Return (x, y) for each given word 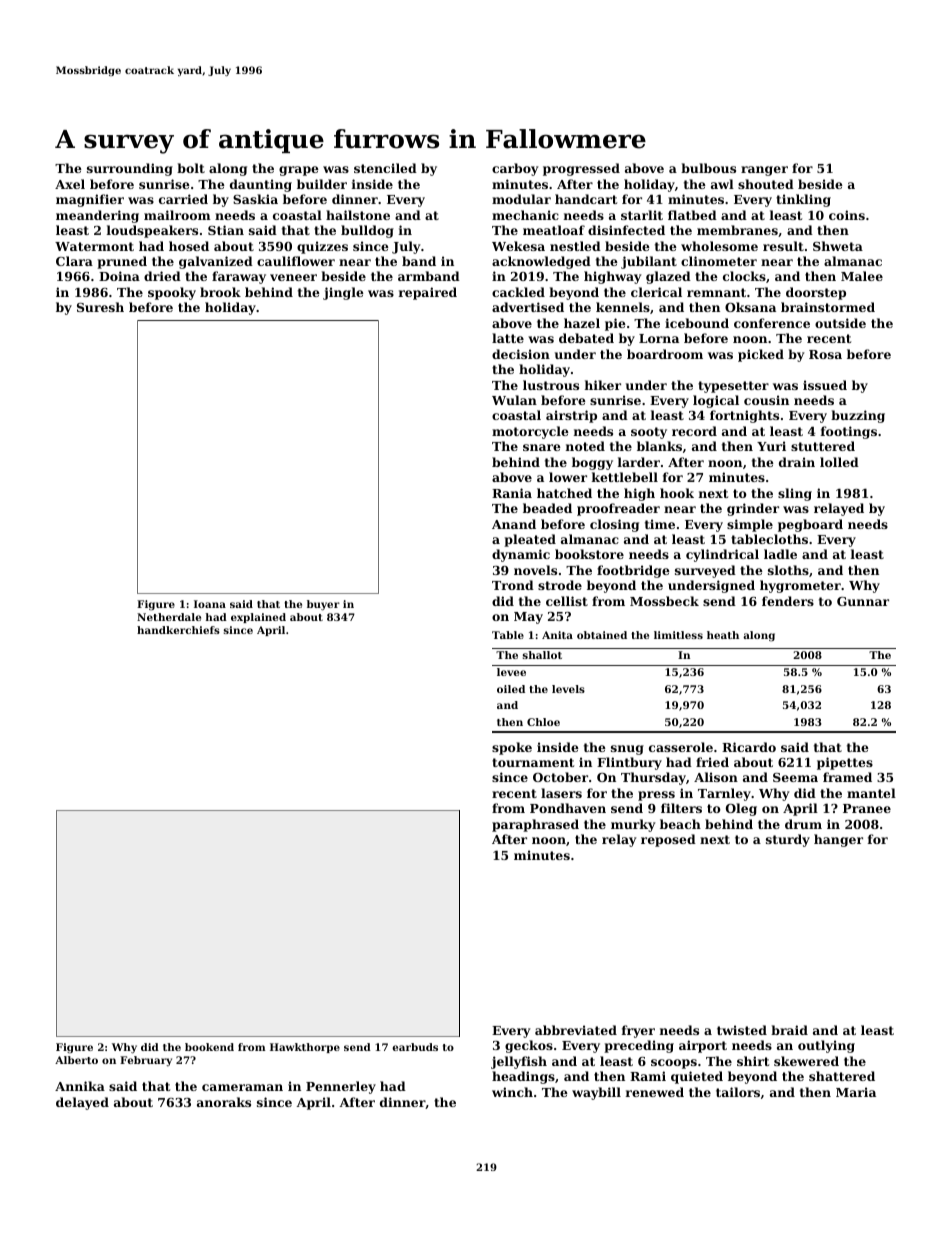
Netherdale (169, 617)
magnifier (90, 200)
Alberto (76, 1060)
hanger (838, 840)
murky (633, 825)
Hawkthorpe (305, 1048)
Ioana (210, 604)
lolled (839, 462)
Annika (80, 1086)
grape (299, 171)
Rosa (825, 354)
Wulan (514, 400)
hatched (564, 493)
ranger (764, 171)
